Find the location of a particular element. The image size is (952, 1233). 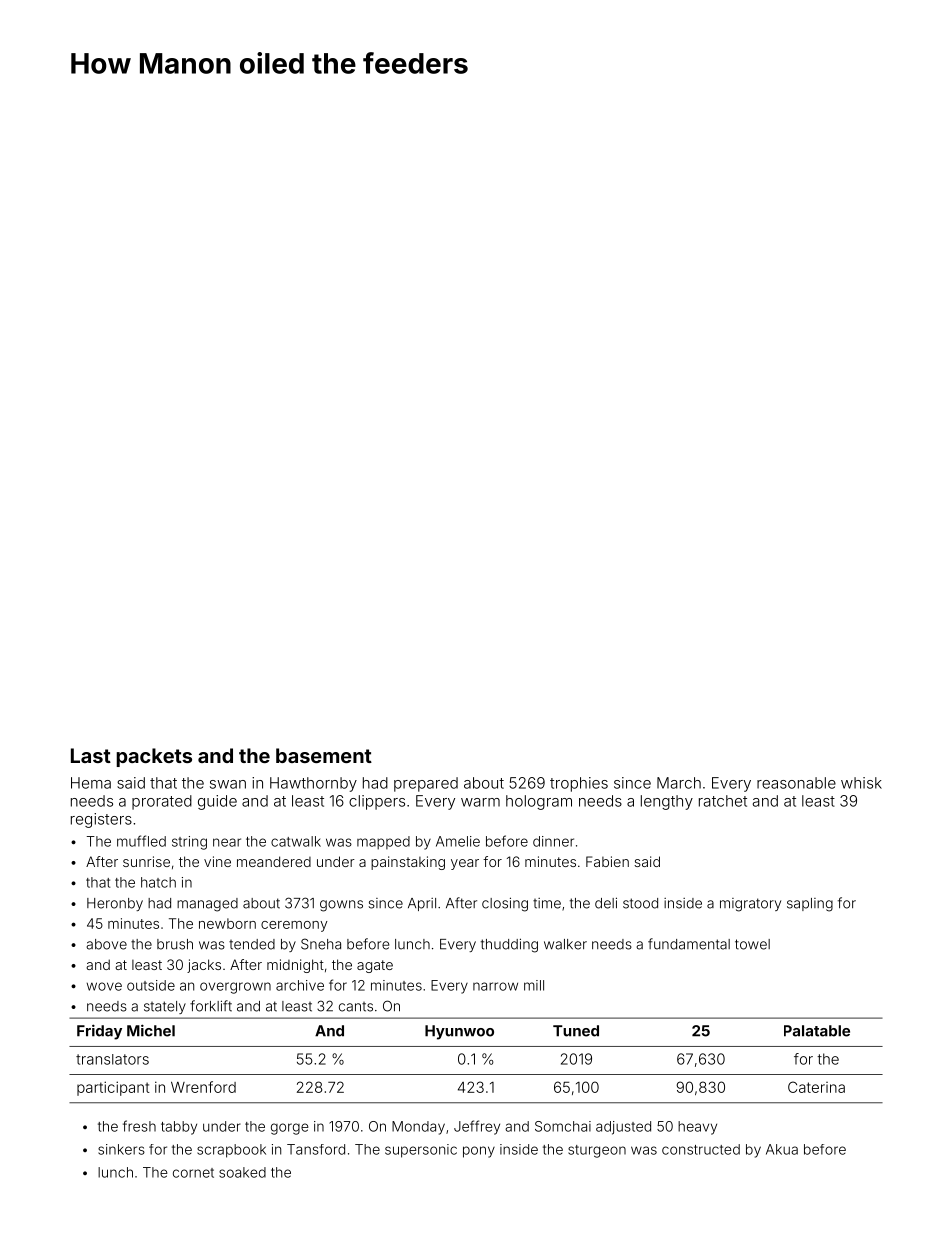

thudding is located at coordinates (509, 945).
